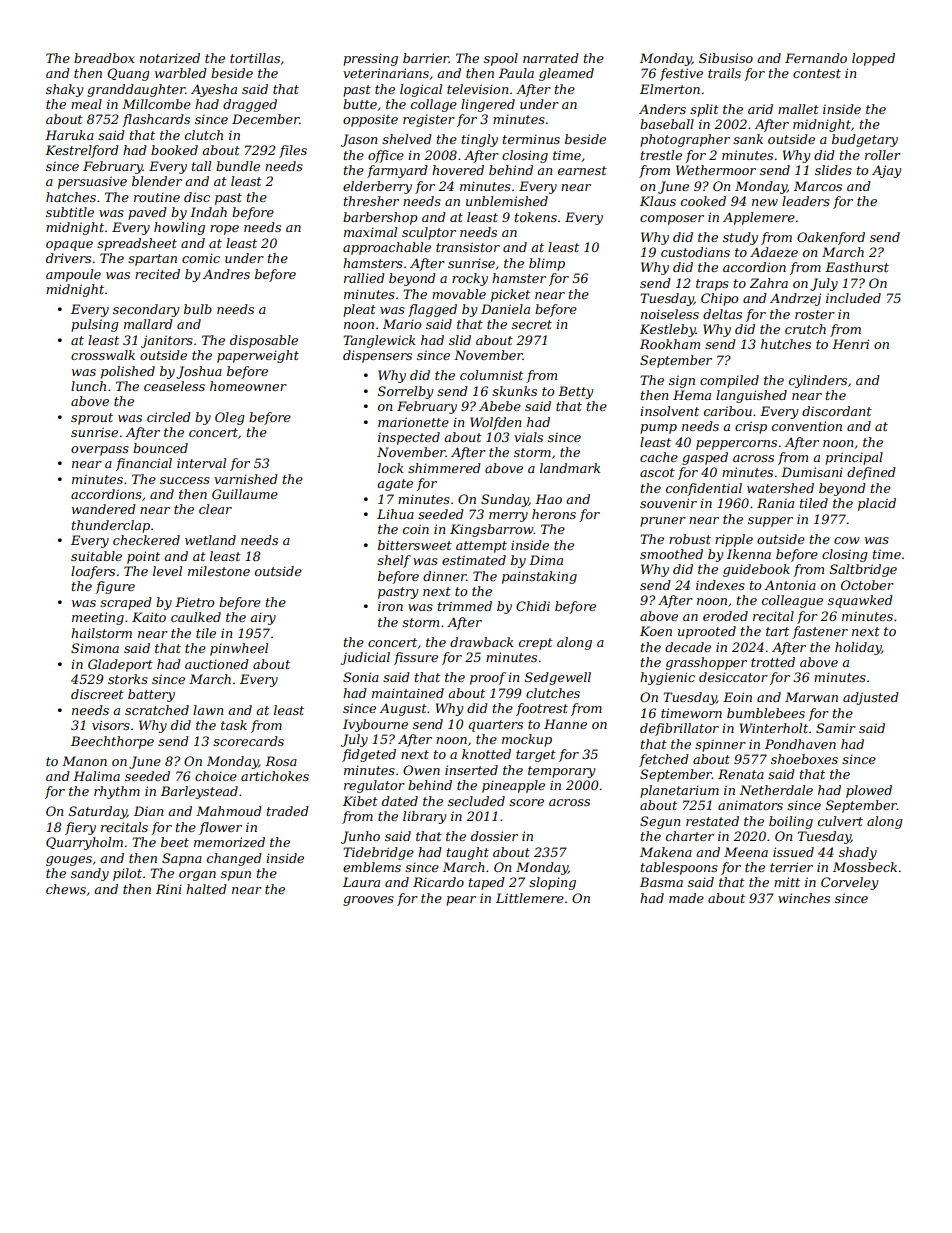  Describe the element at coordinates (854, 458) in the screenshot. I see `principal` at that location.
